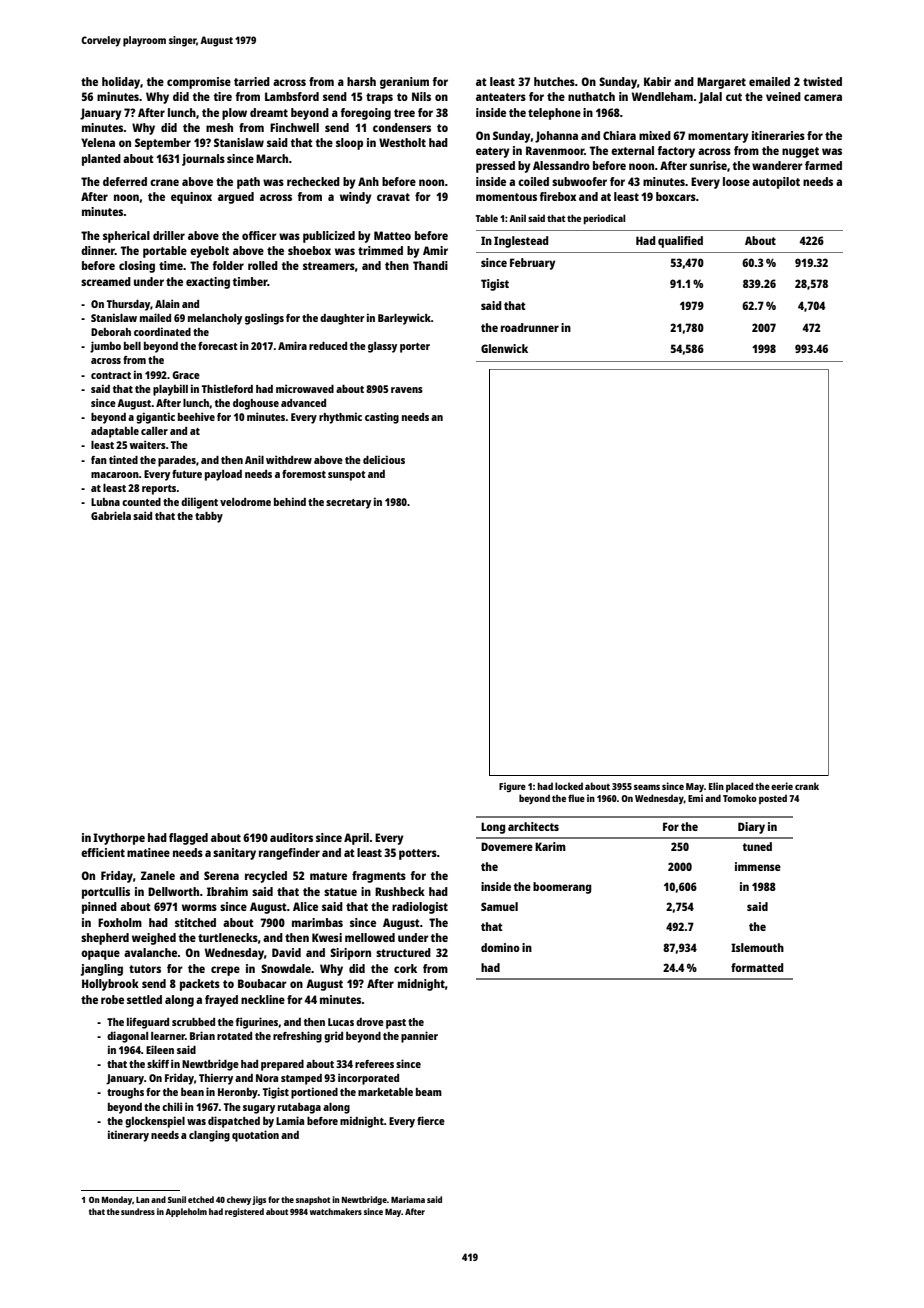 Image resolution: width=924 pixels, height=1308 pixels. Describe the element at coordinates (562, 888) in the image. I see `boomerang` at that location.
